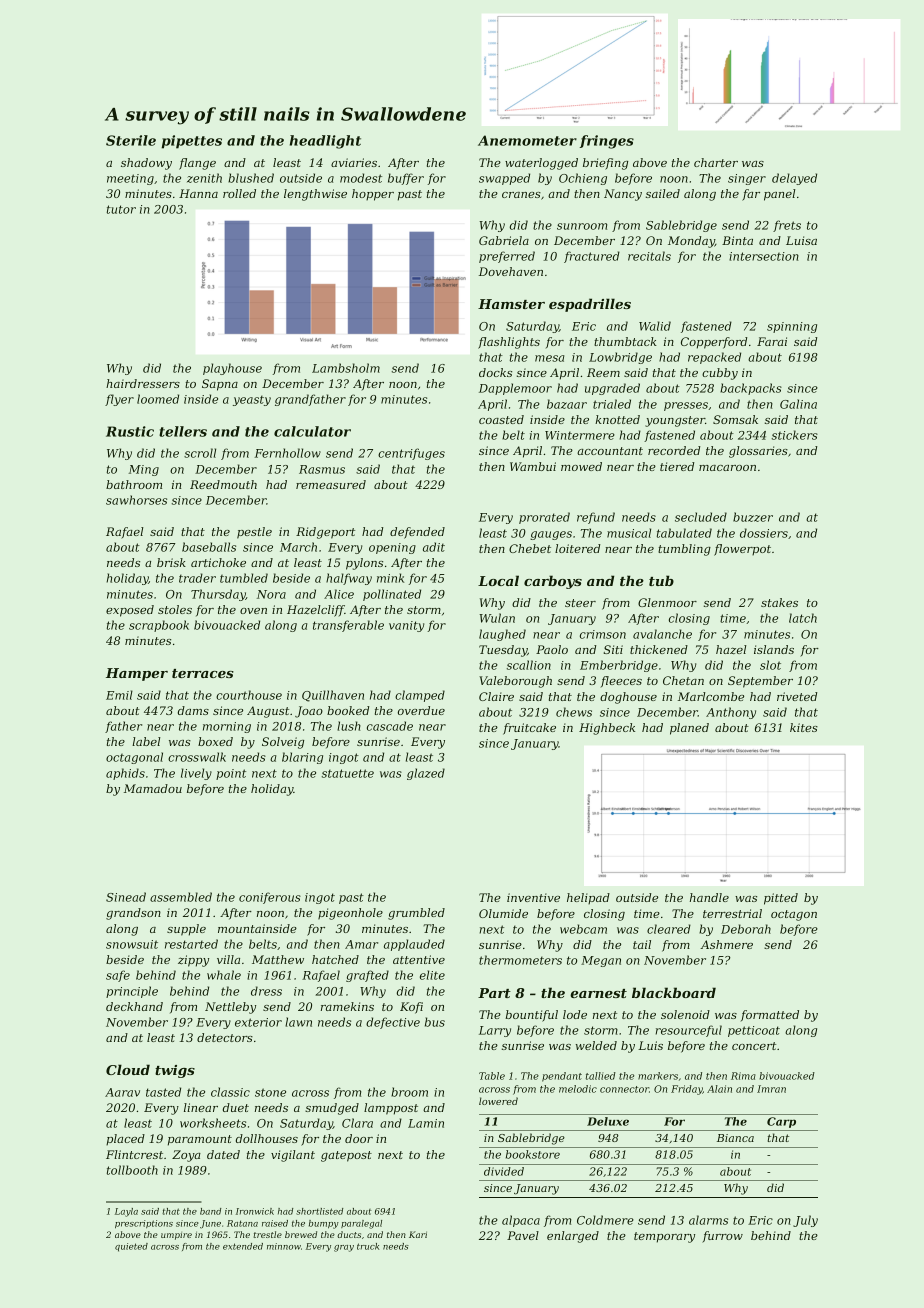 This document has width=924, height=1308. Describe the element at coordinates (683, 680) in the document. I see `Chetan` at that location.
